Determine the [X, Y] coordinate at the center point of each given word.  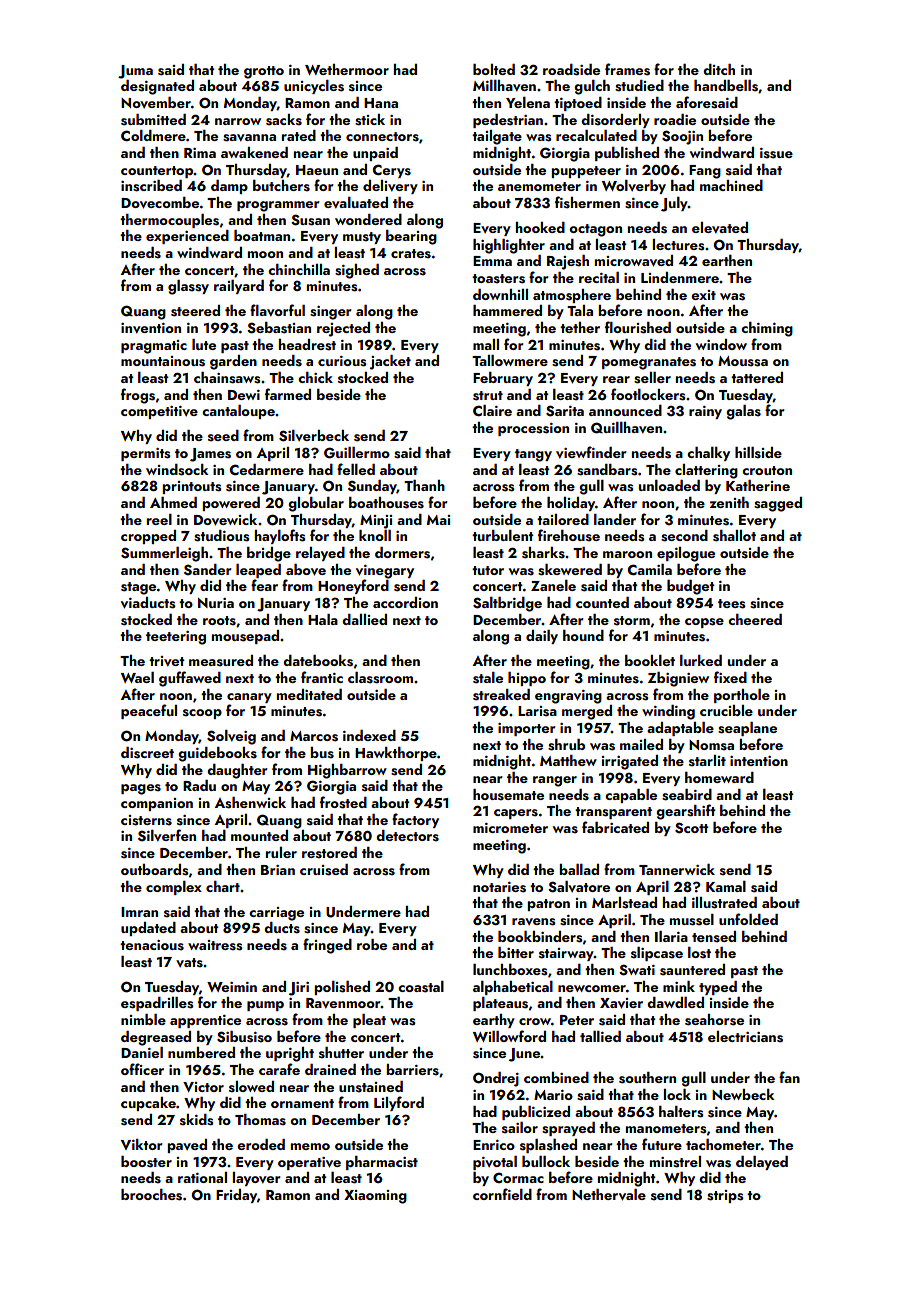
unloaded [669, 485]
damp [229, 187]
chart [223, 886]
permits [145, 454]
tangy [533, 455]
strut [488, 396]
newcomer [592, 988]
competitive [159, 412]
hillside [758, 453]
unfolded [748, 919]
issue [776, 153]
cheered [755, 619]
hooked [540, 227]
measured [221, 661]
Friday [236, 1196]
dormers [402, 553]
